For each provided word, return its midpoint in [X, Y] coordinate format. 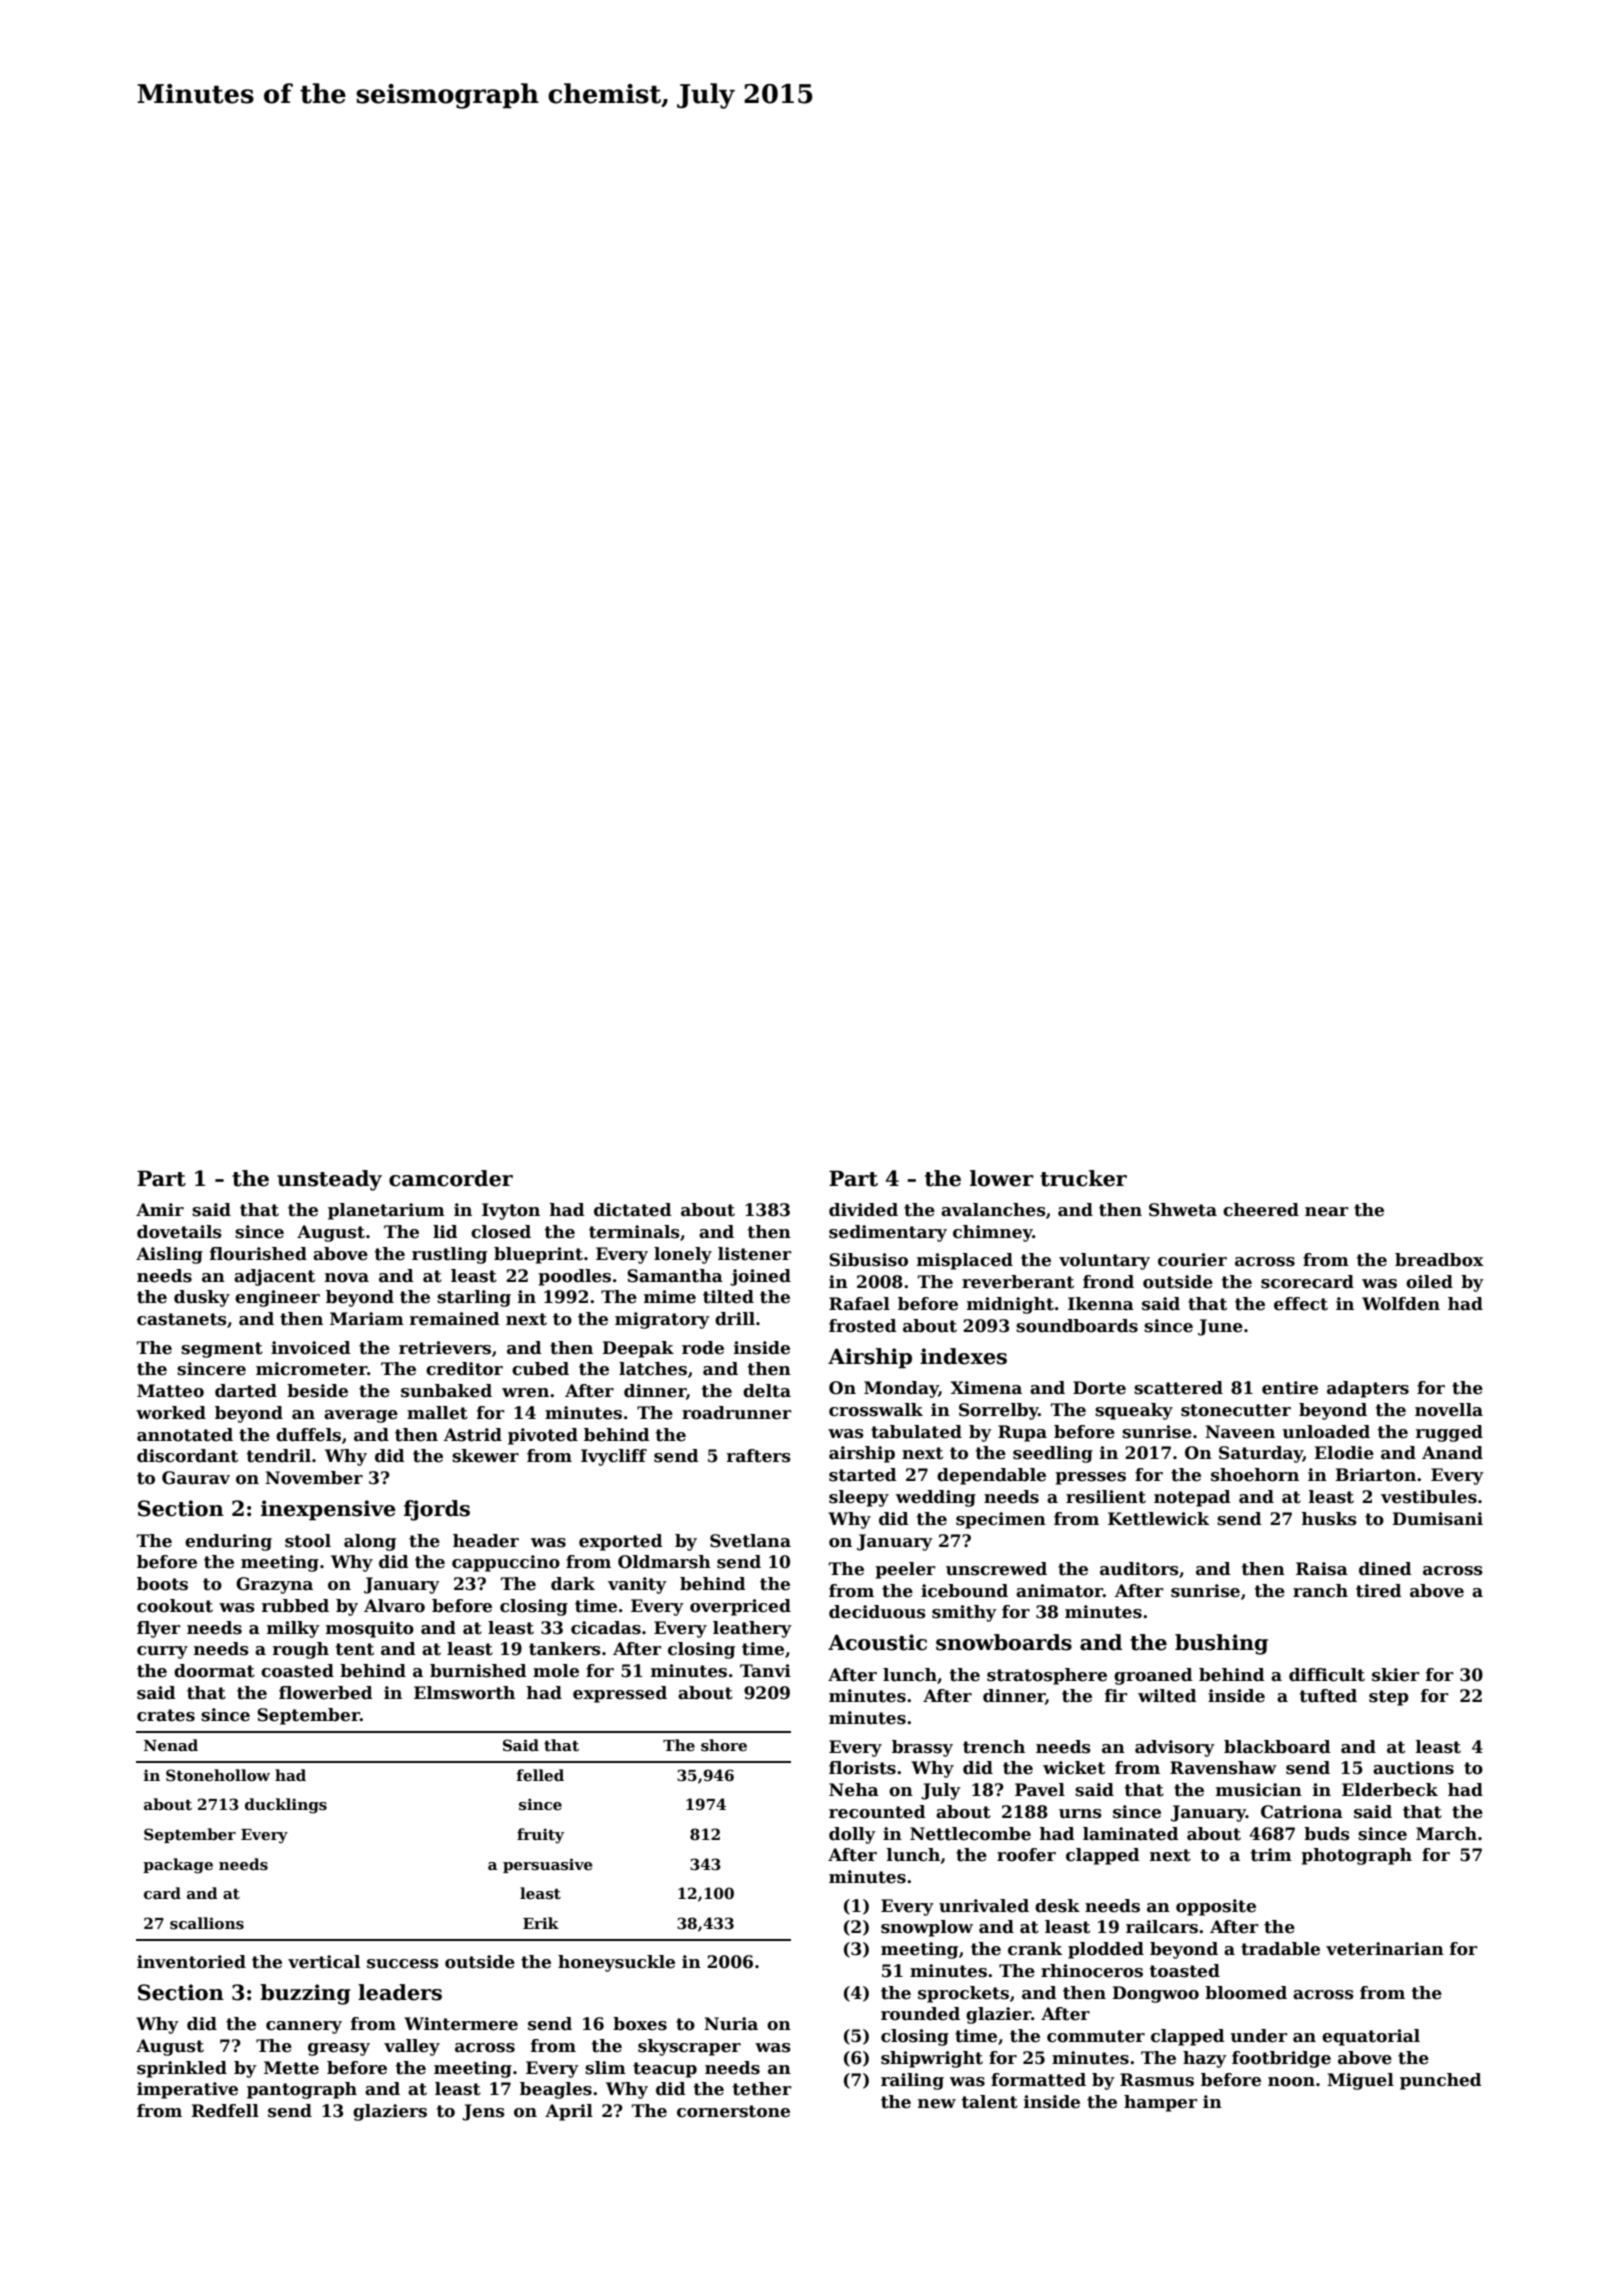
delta [767, 1391]
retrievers [445, 1348]
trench [994, 1747]
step [1389, 1698]
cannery [304, 2027]
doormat [214, 1671]
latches [653, 1369]
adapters [1368, 1389]
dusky [202, 1298]
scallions [207, 1923]
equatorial [1371, 2037]
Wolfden [1401, 1304]
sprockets [963, 1994]
